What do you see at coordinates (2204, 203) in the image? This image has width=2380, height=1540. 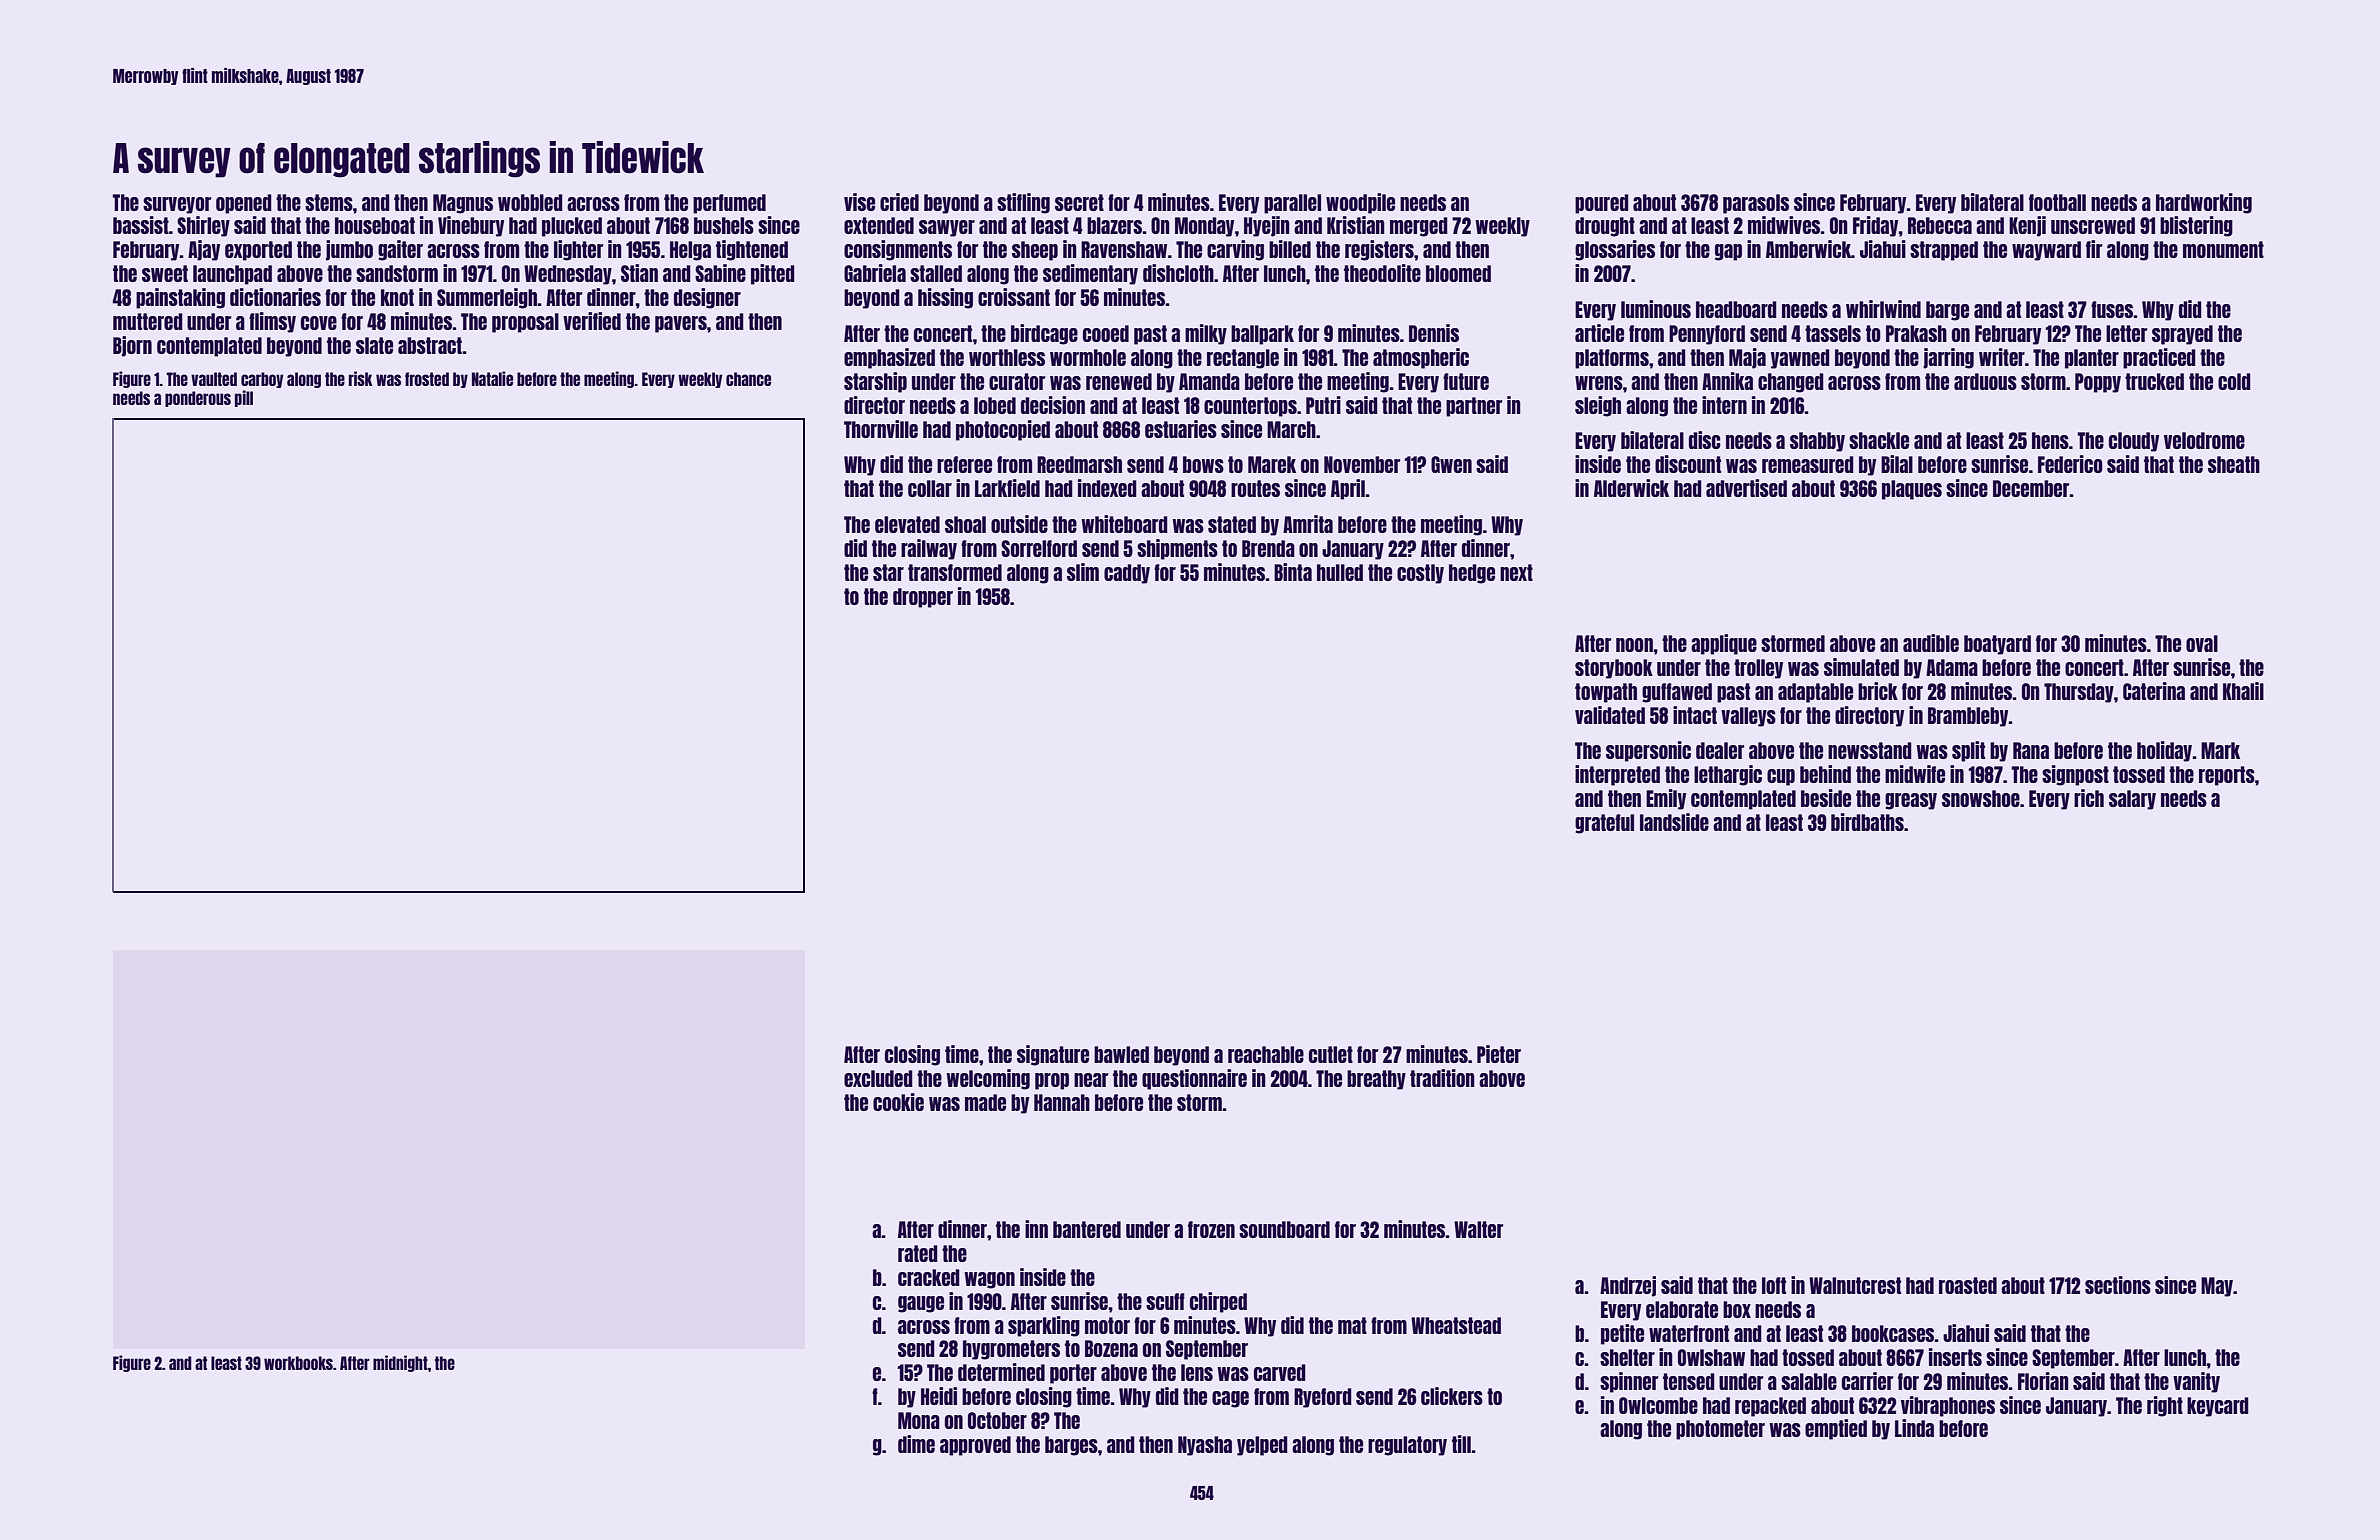 I see `hardworking` at bounding box center [2204, 203].
